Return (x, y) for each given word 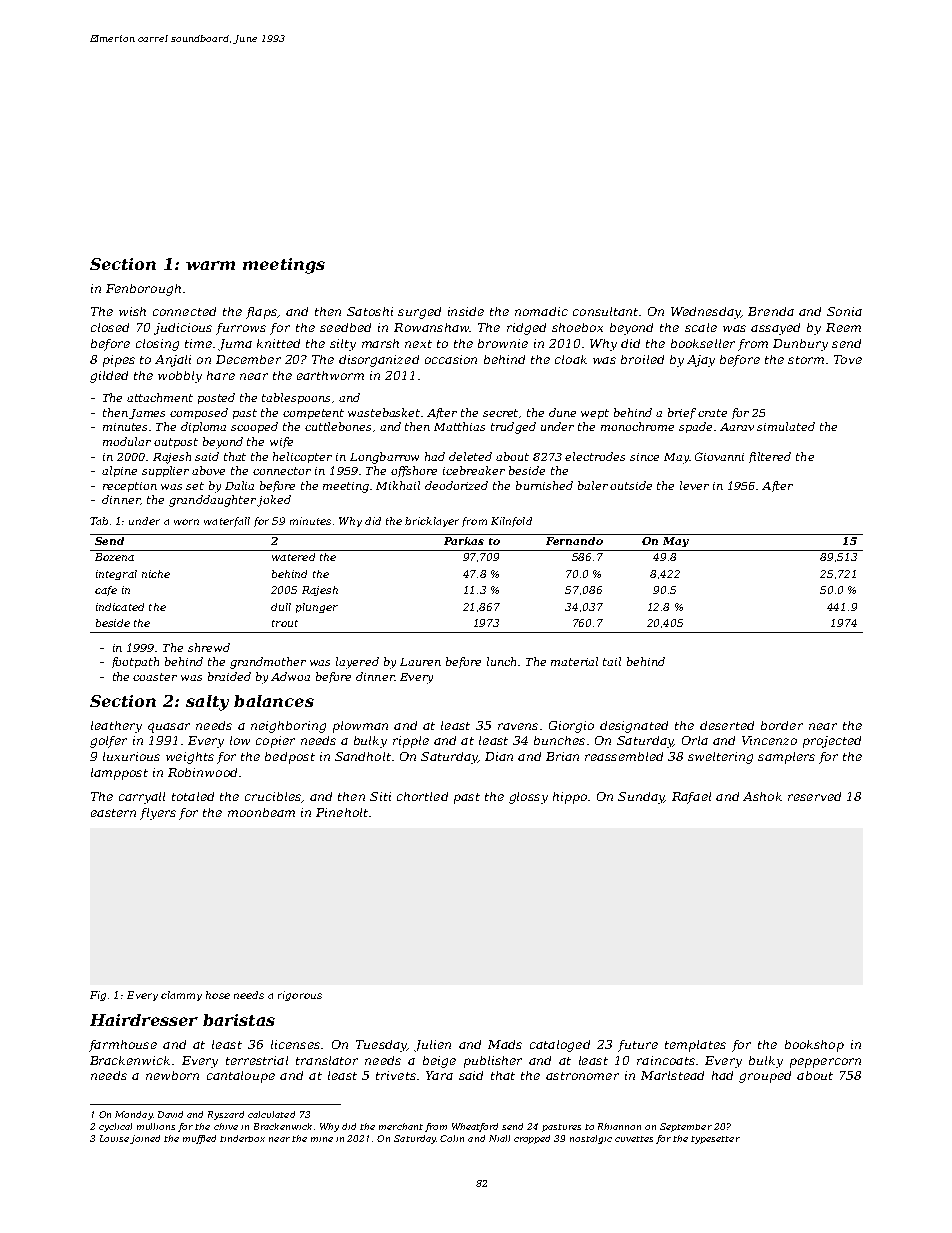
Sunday (641, 798)
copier (275, 742)
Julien (432, 1046)
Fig (98, 996)
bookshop (814, 1046)
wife (281, 442)
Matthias (459, 426)
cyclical (115, 1127)
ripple (411, 742)
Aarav (737, 427)
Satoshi (370, 311)
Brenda (771, 311)
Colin (452, 1138)
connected (184, 311)
